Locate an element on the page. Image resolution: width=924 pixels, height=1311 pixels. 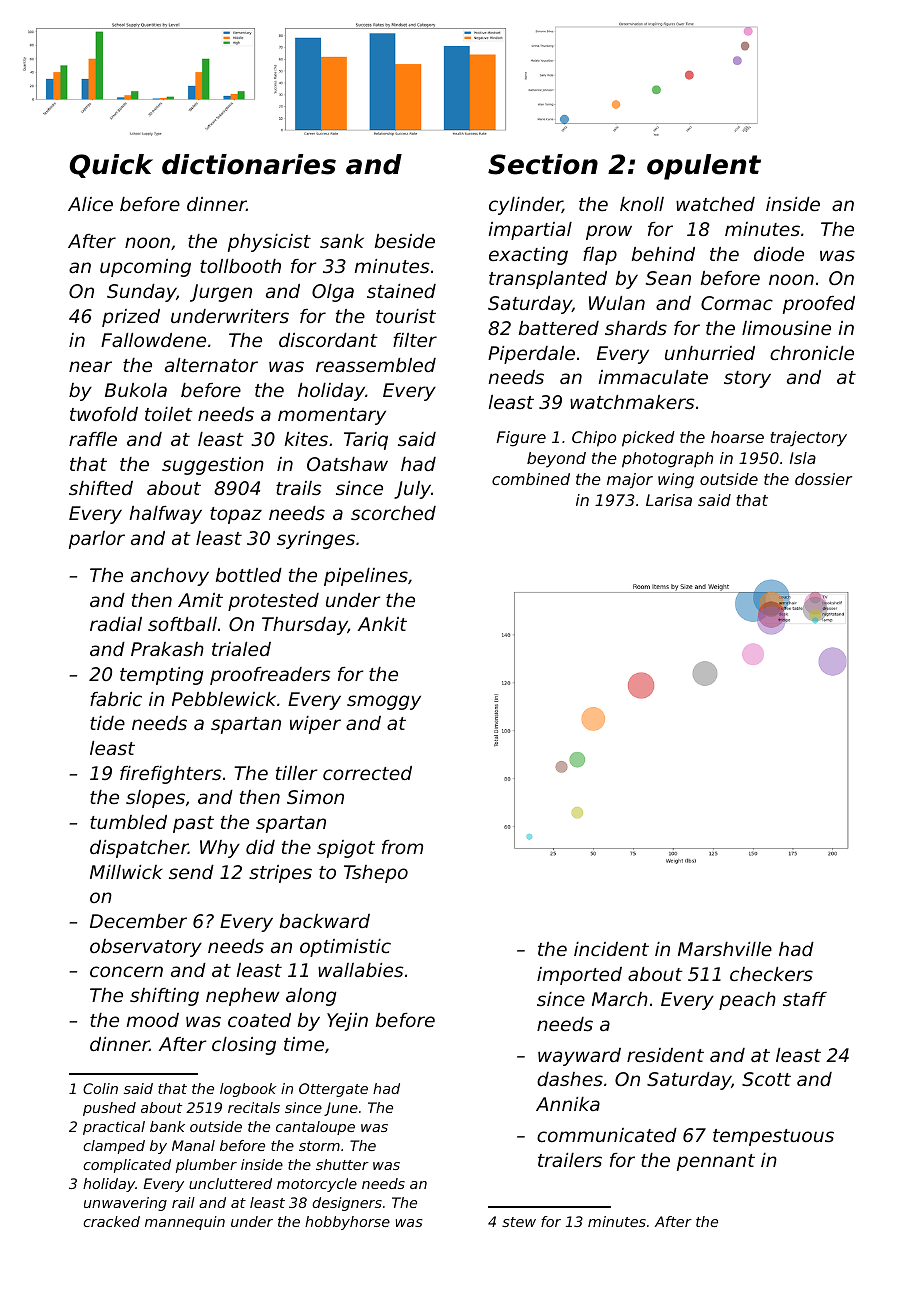
tiller is located at coordinates (297, 773).
